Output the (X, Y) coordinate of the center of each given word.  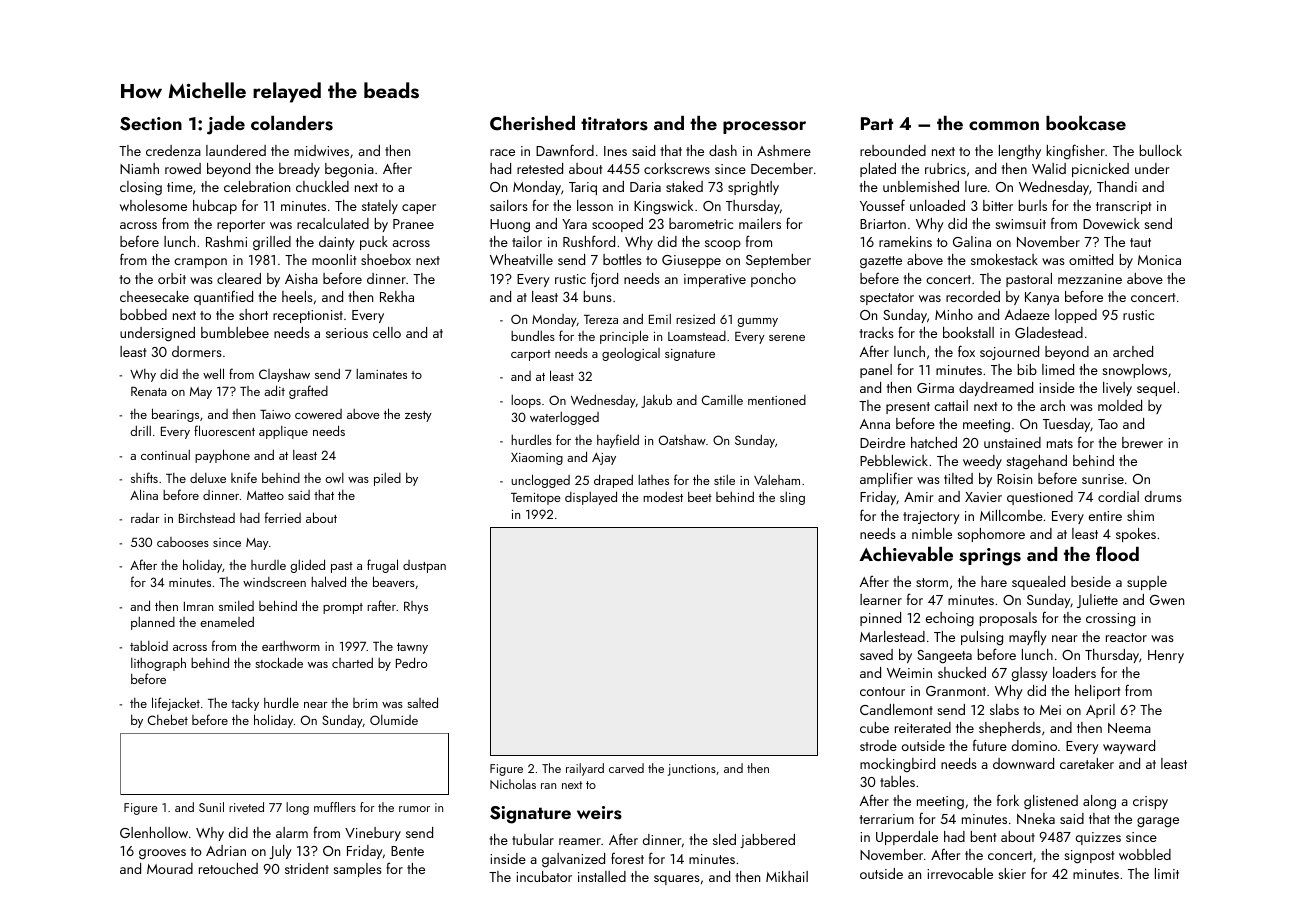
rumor (414, 809)
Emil (660, 319)
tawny (412, 648)
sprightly (753, 188)
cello (387, 332)
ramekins (905, 241)
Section (151, 124)
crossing (1110, 620)
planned (153, 623)
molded (1120, 405)
